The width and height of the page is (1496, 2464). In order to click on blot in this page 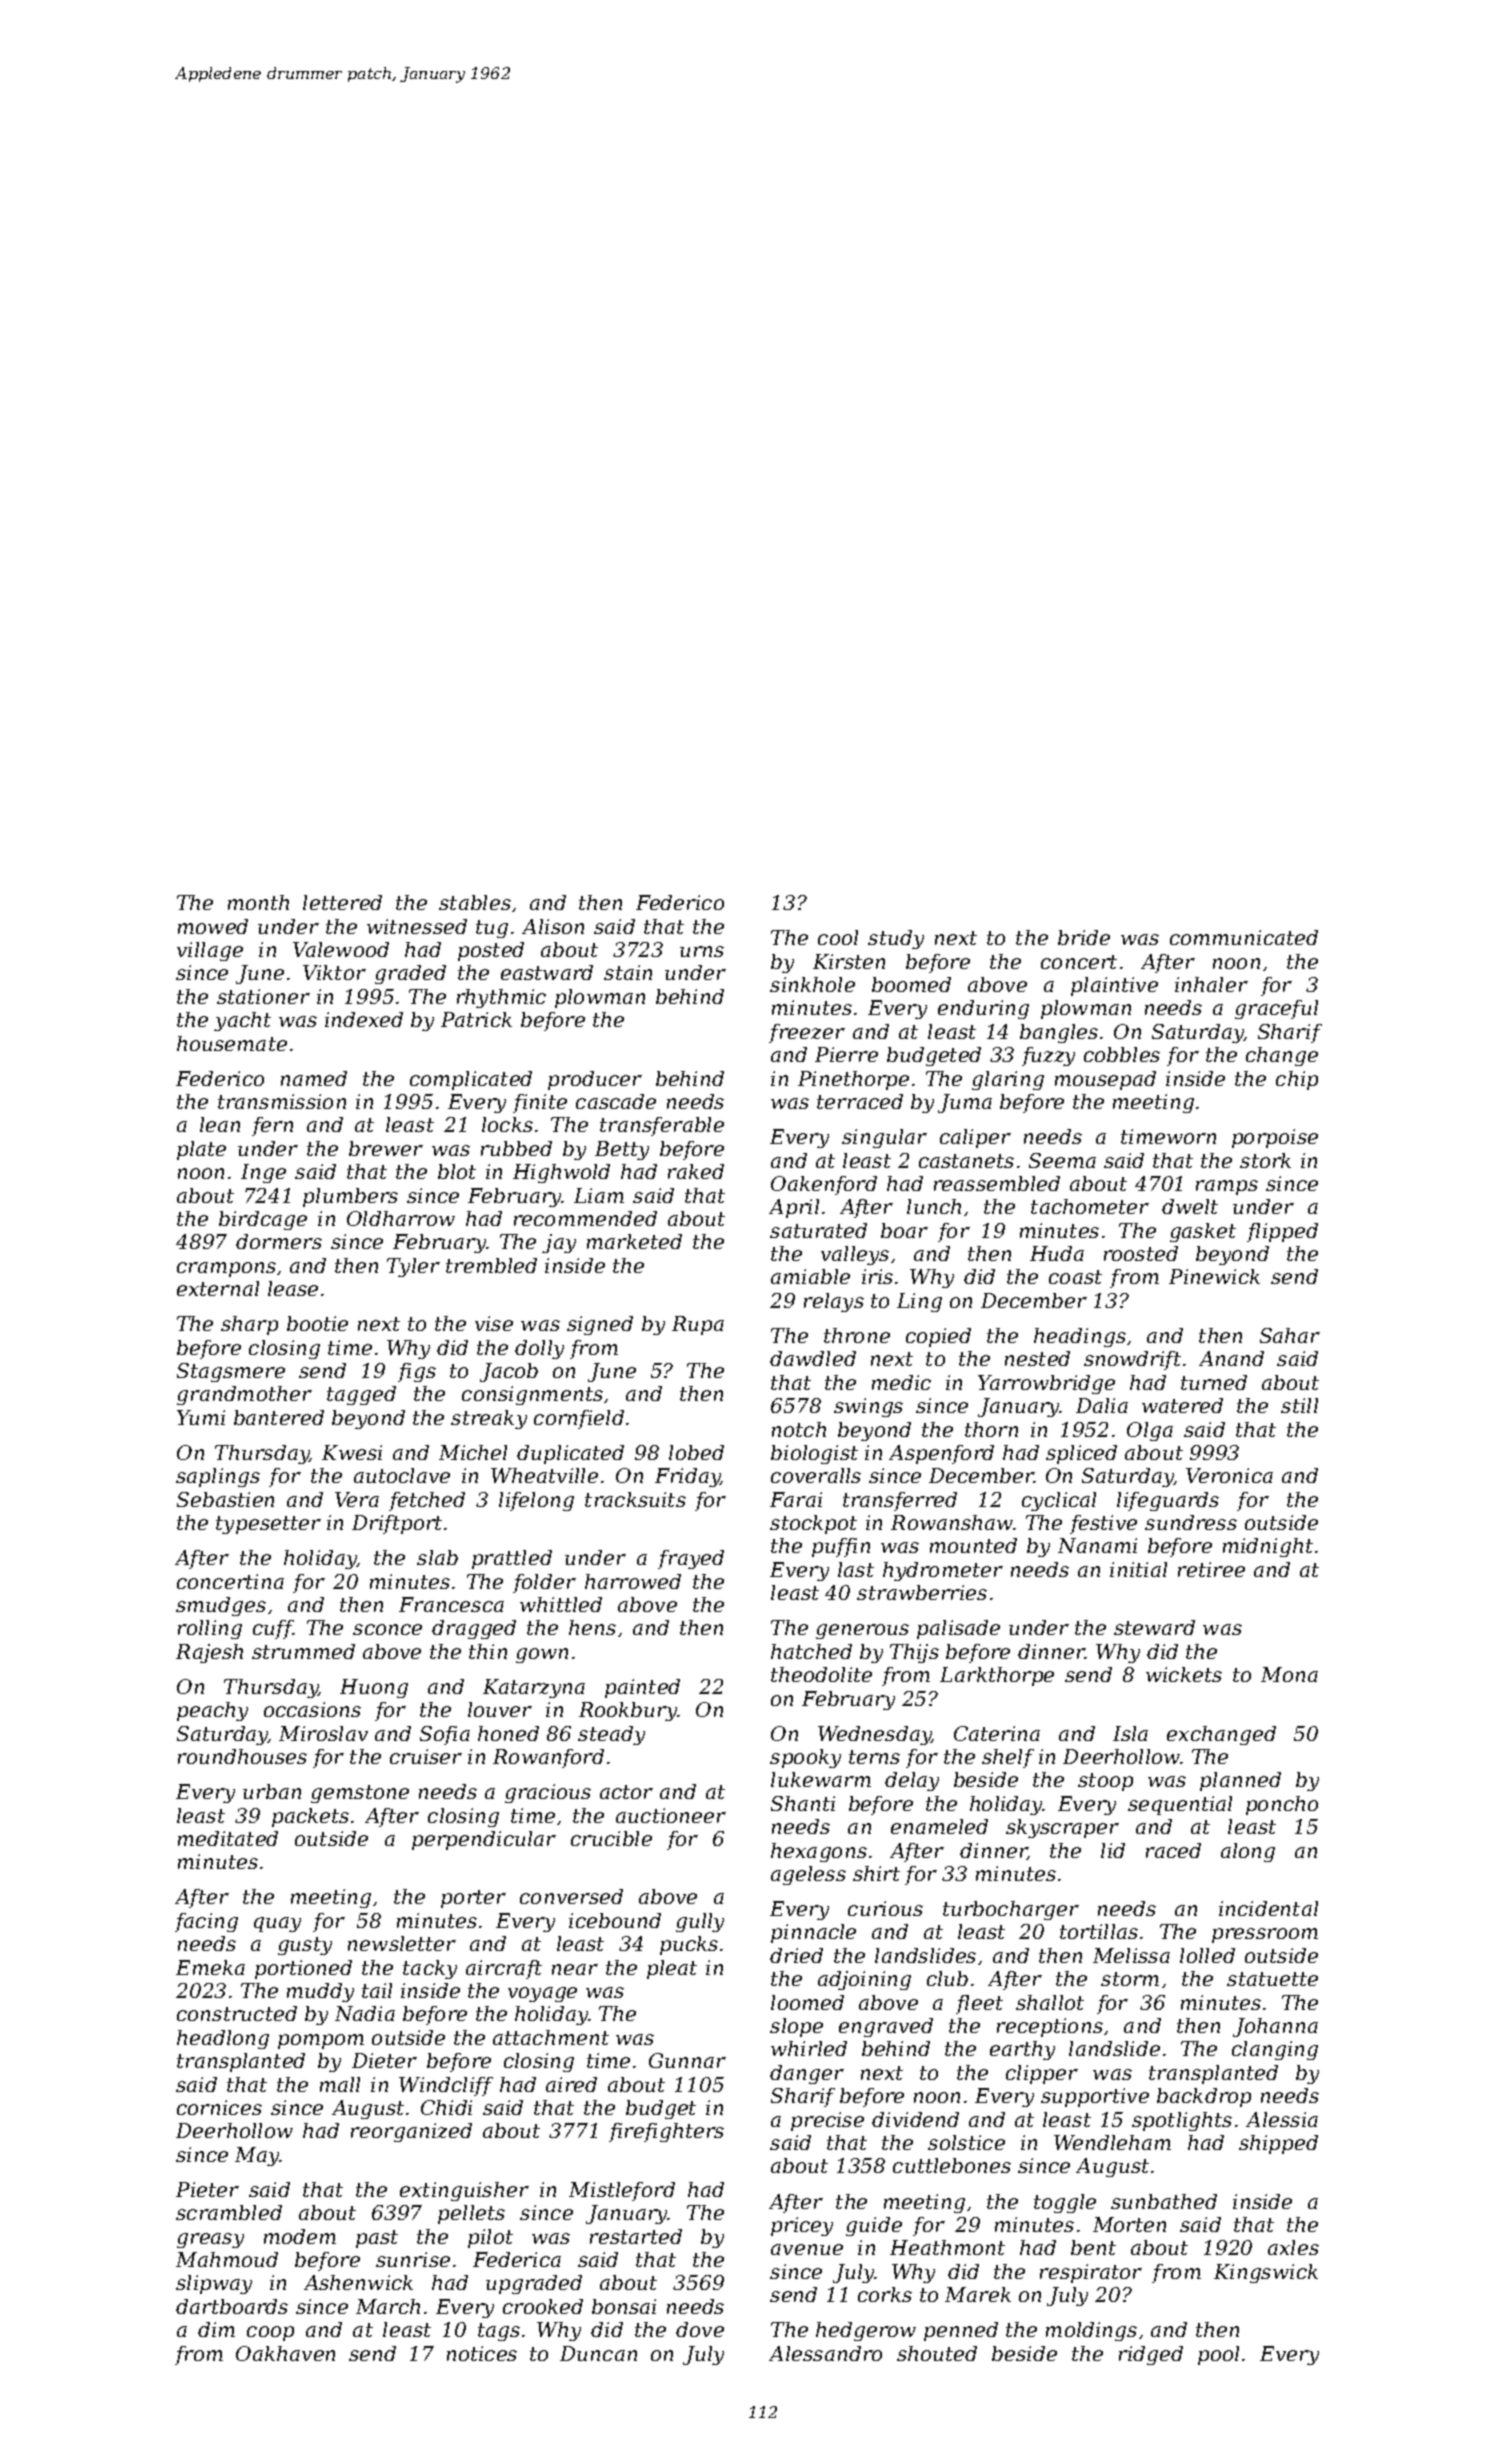, I will do `click(457, 1171)`.
